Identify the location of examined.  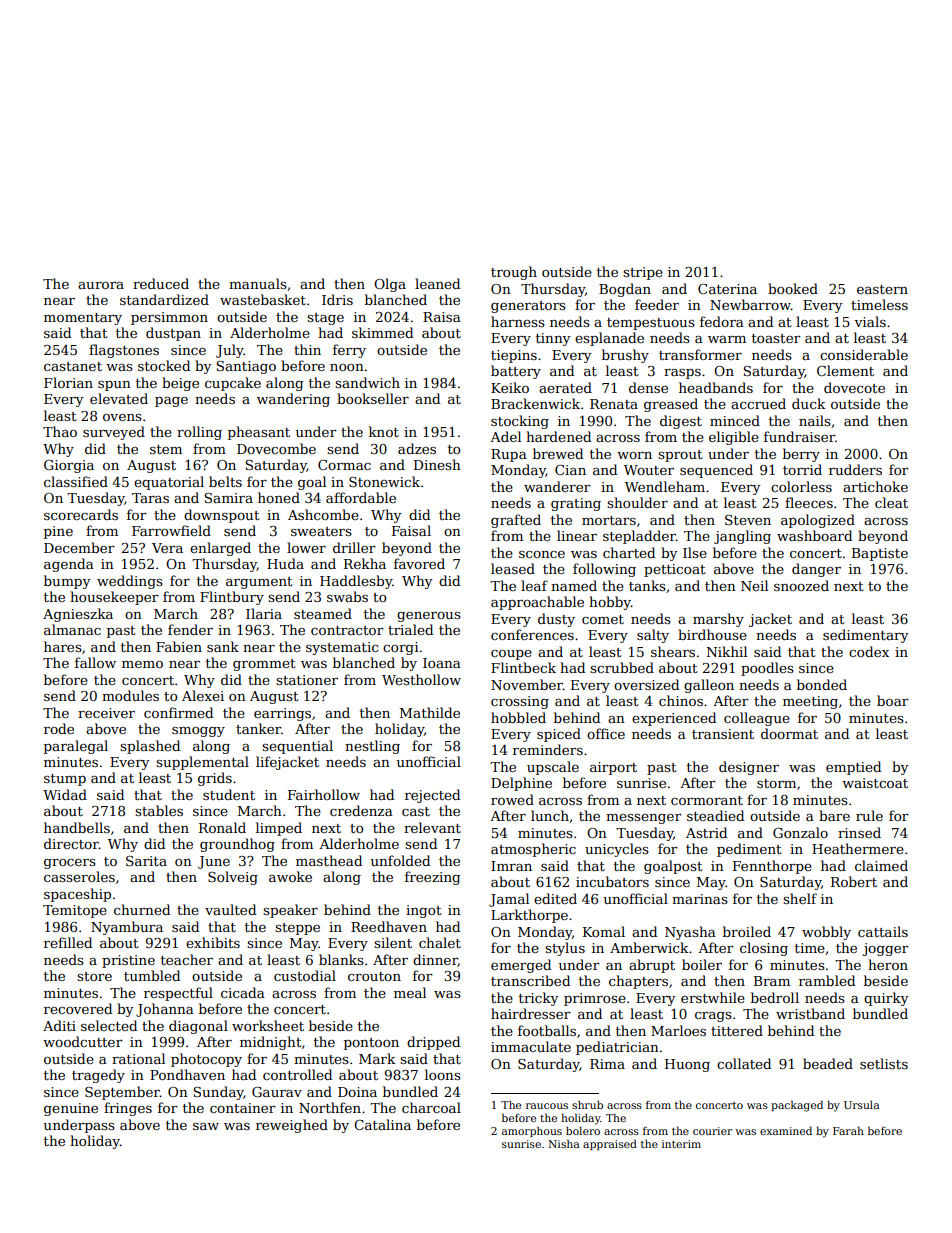
(786, 1130).
